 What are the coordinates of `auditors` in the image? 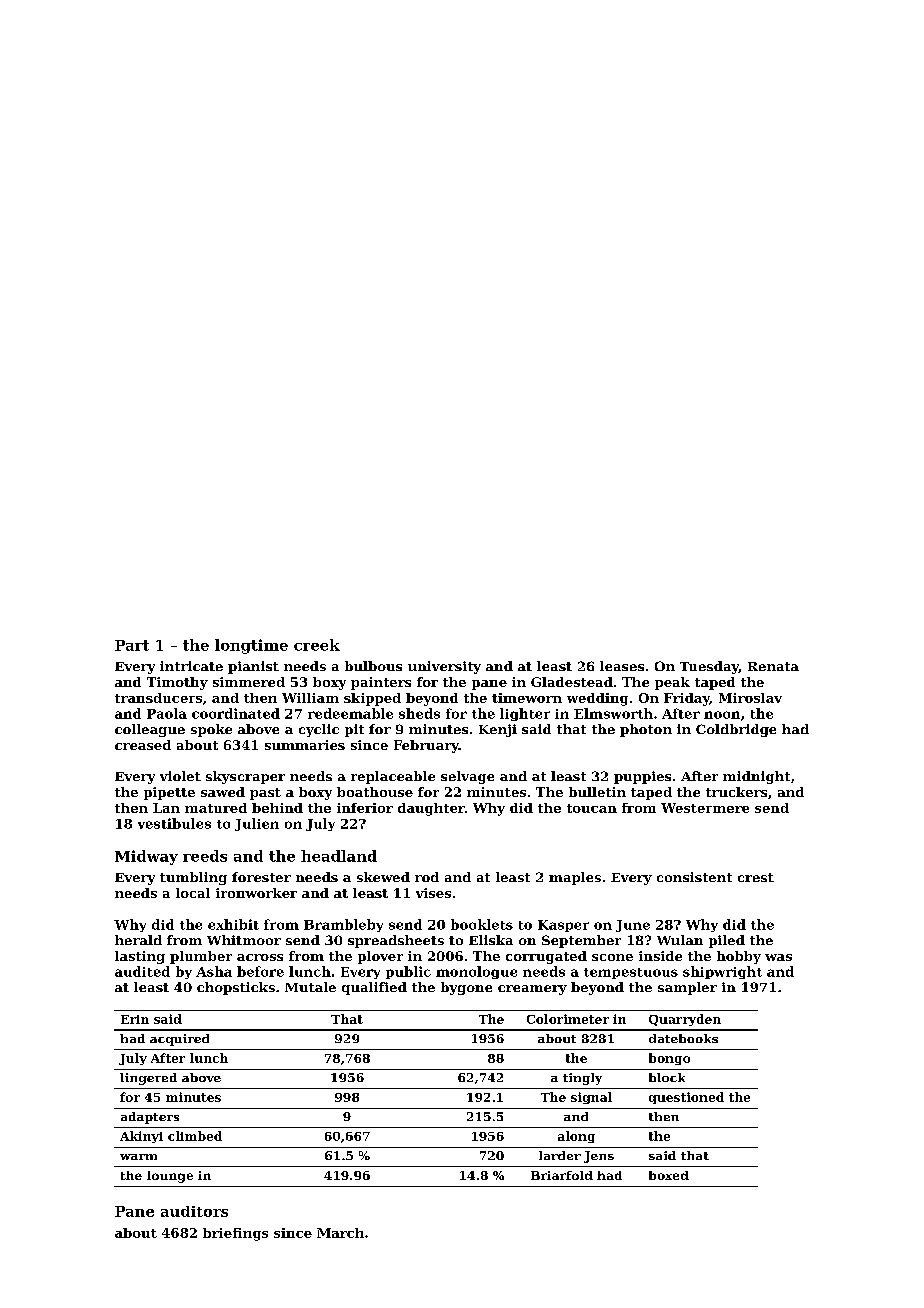 It's located at (194, 1211).
